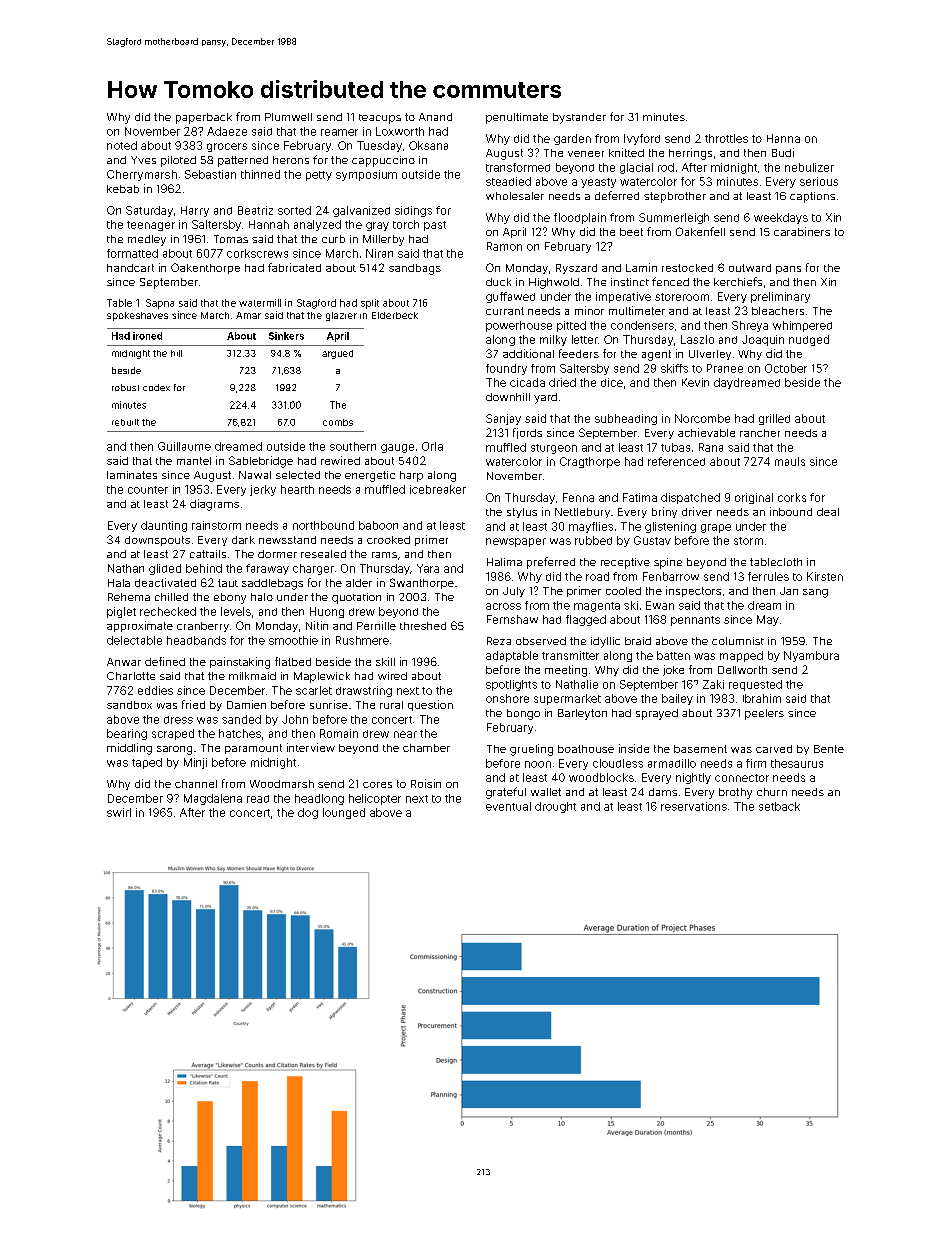 Image resolution: width=952 pixels, height=1233 pixels. What do you see at coordinates (507, 698) in the screenshot?
I see `onshore` at bounding box center [507, 698].
